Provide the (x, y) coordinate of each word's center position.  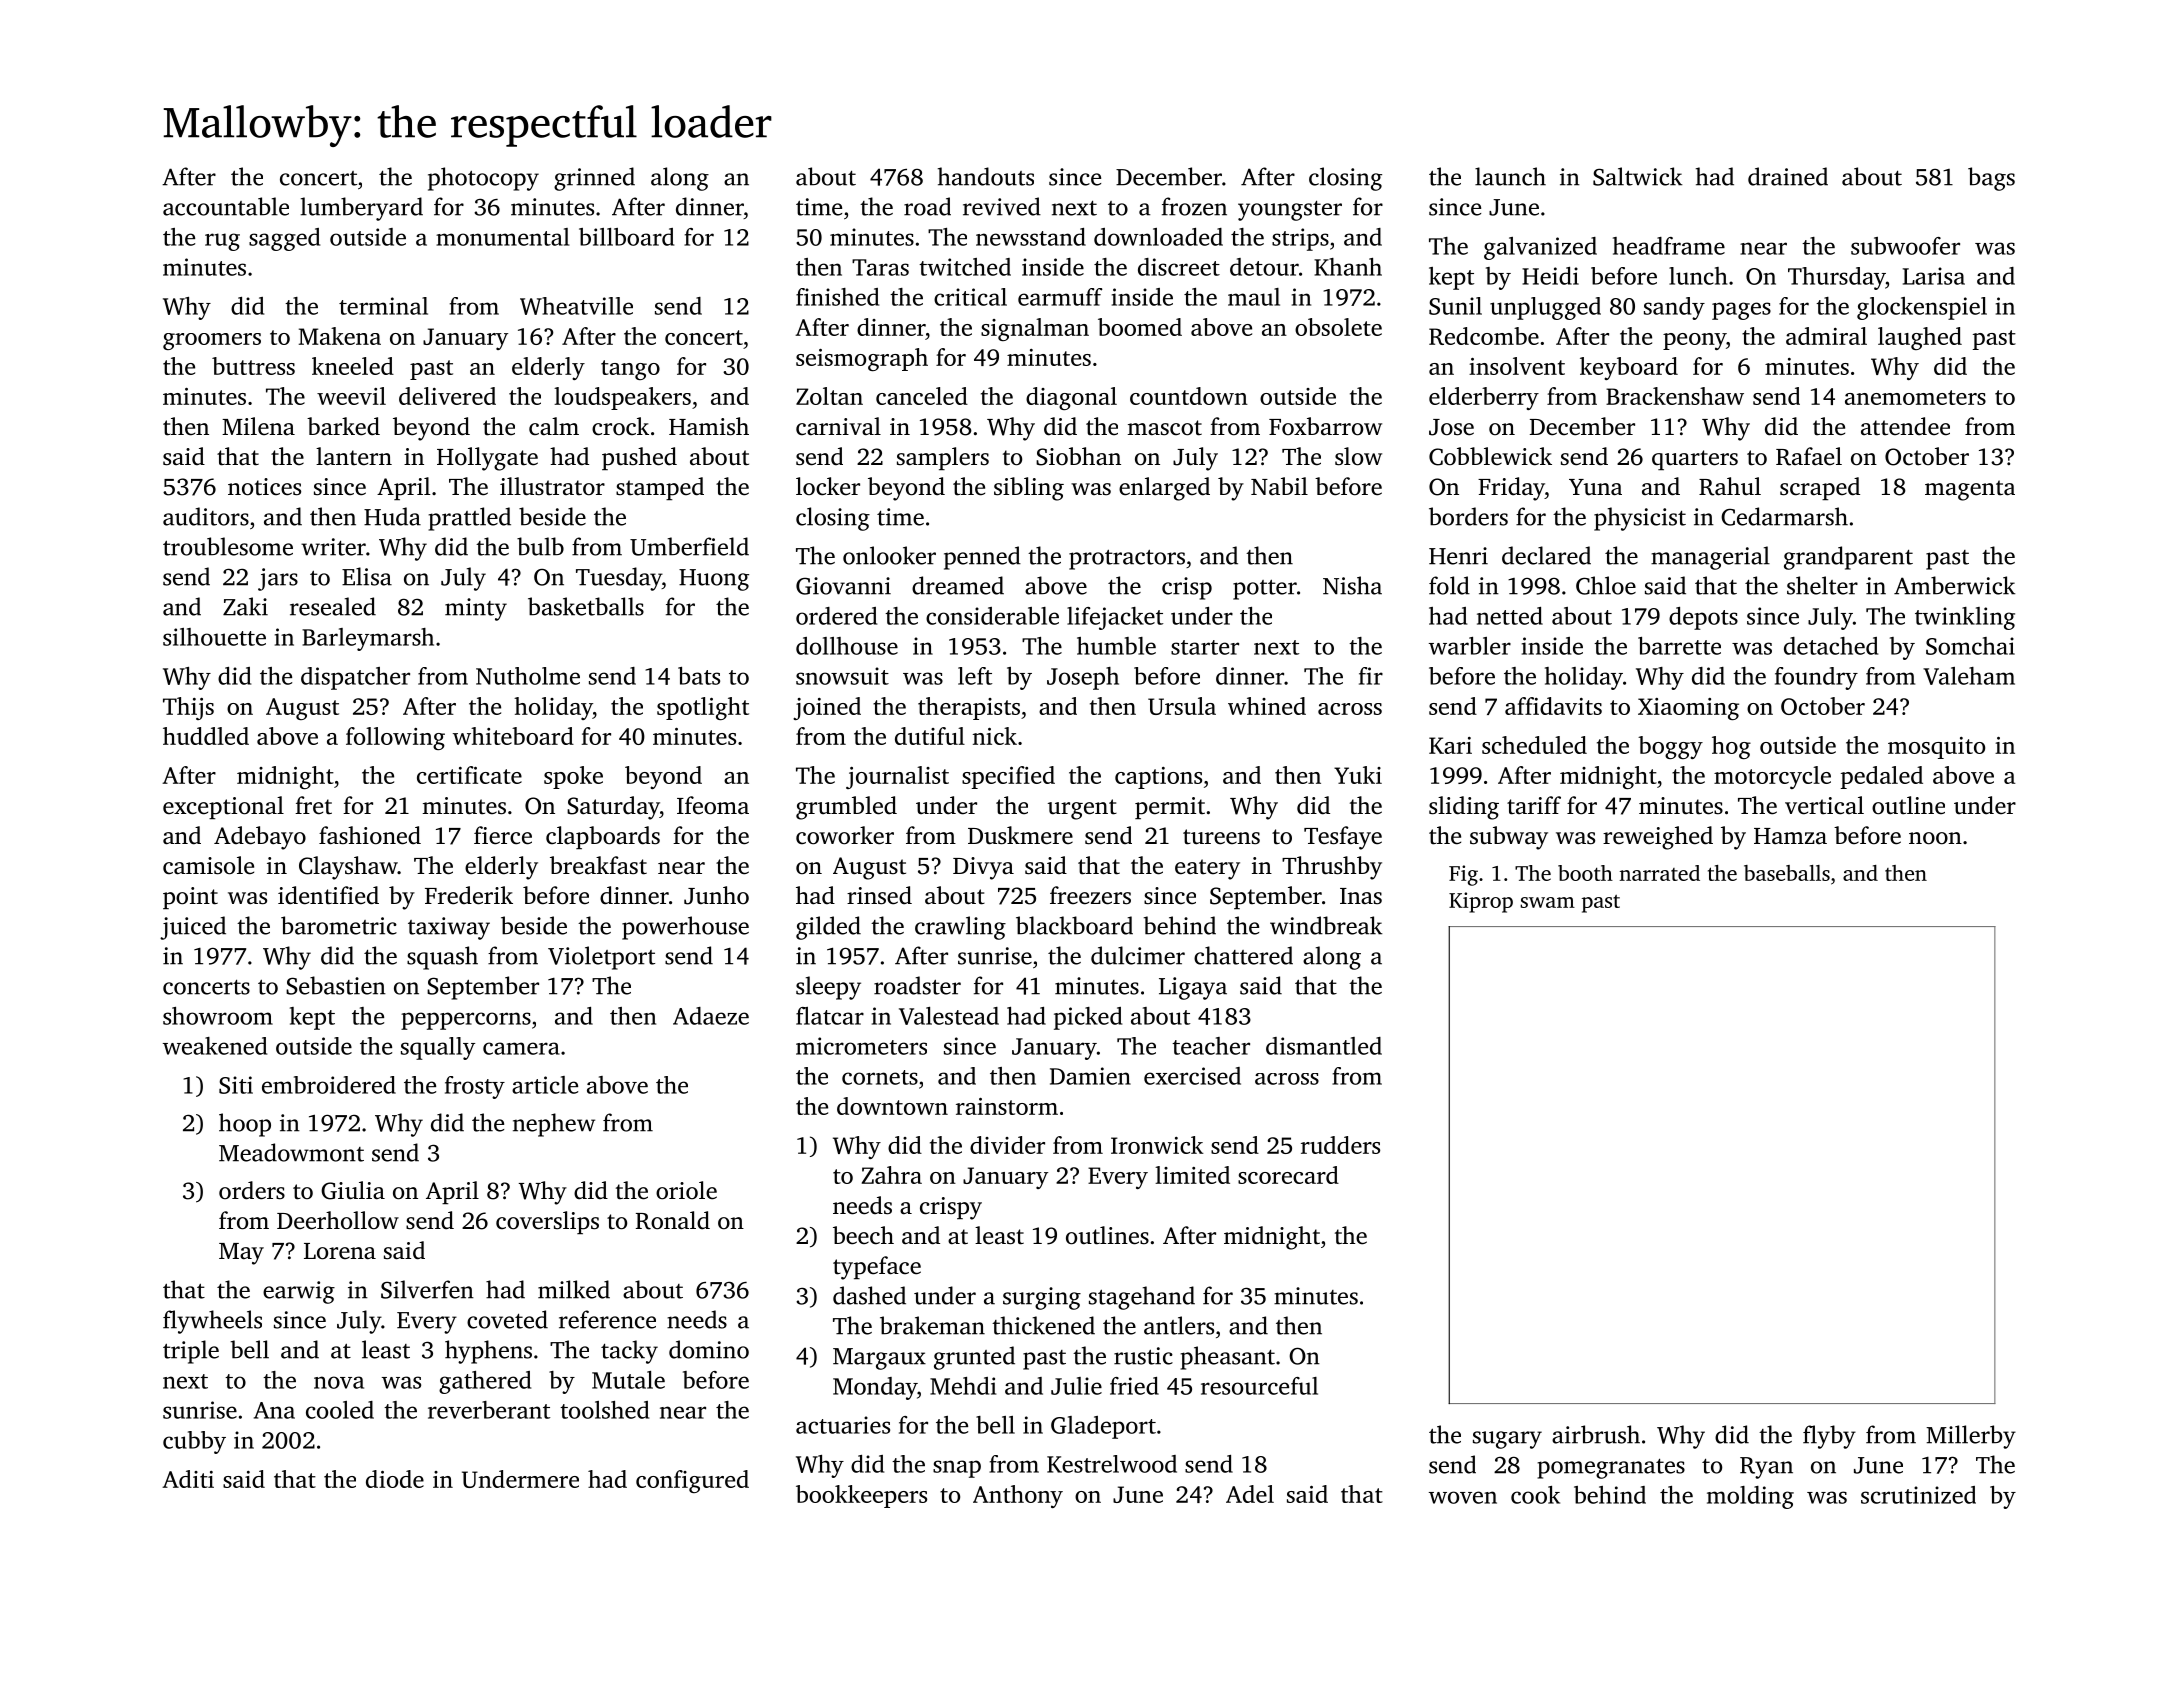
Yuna (1595, 487)
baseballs (1787, 873)
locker (828, 486)
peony (1694, 341)
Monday (875, 1388)
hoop (245, 1125)
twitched (965, 267)
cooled (340, 1410)
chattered (1243, 955)
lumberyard (361, 209)
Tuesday (619, 579)
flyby (1829, 1437)
